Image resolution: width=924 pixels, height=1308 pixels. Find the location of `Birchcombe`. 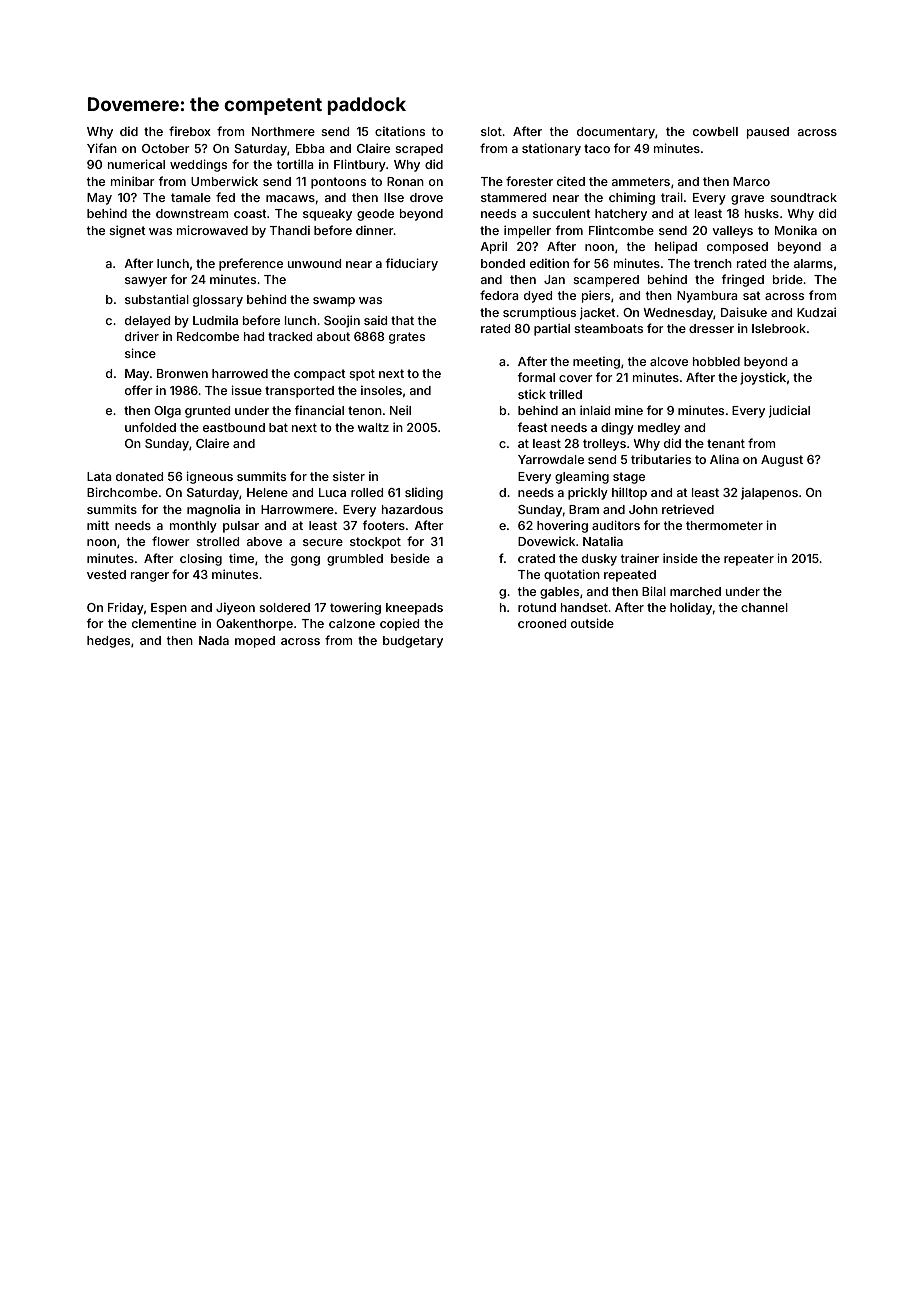

Birchcombe is located at coordinates (122, 492).
